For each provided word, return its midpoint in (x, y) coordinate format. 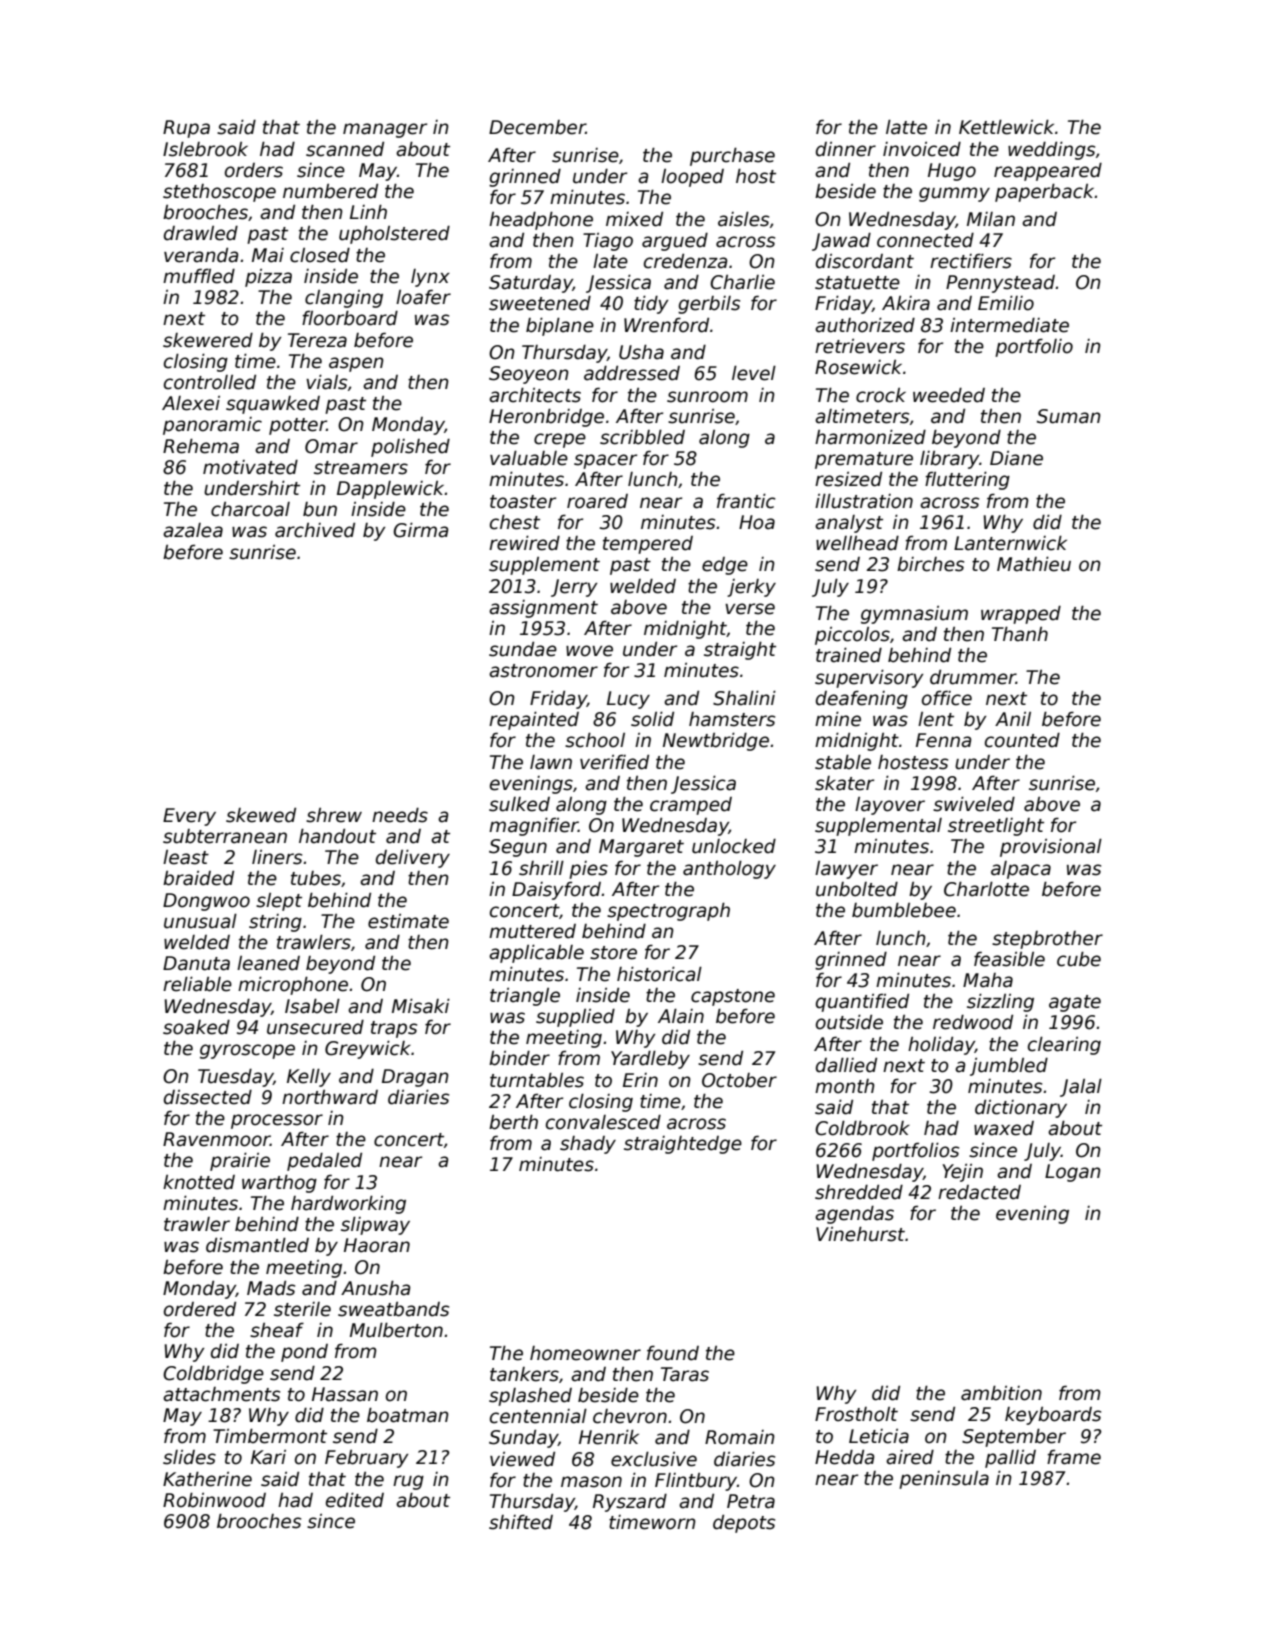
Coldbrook (862, 1128)
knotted (199, 1182)
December (537, 127)
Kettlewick (1006, 127)
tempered (648, 545)
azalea (193, 530)
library (949, 460)
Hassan (345, 1394)
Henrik (609, 1437)
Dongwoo (206, 902)
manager (385, 130)
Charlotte (986, 889)
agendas (854, 1215)
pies (588, 870)
